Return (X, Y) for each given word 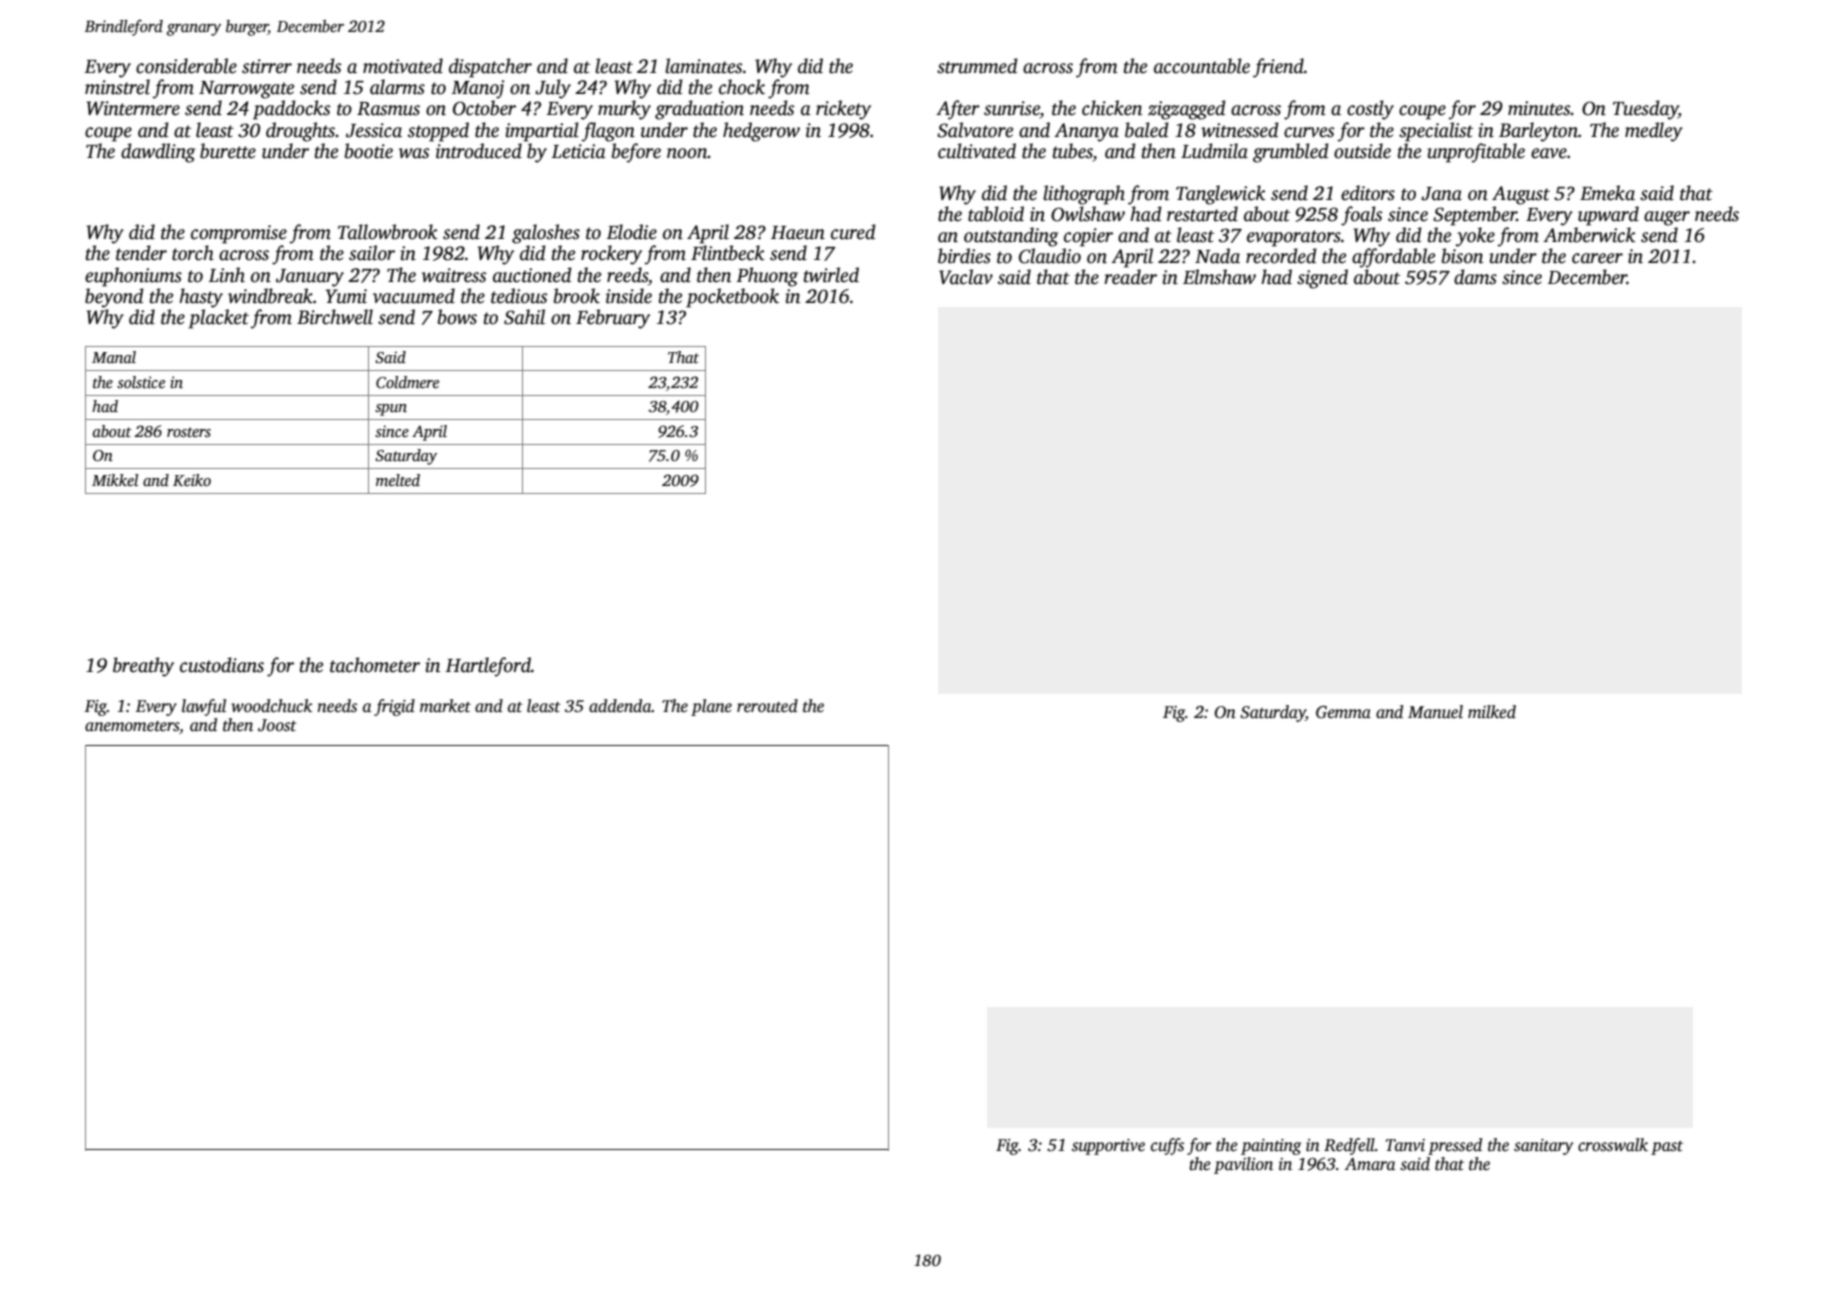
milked (1492, 712)
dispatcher (490, 68)
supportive (1108, 1147)
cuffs (1167, 1146)
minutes (1539, 108)
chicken (1112, 108)
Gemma (1343, 712)
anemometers (132, 726)
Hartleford (488, 667)
